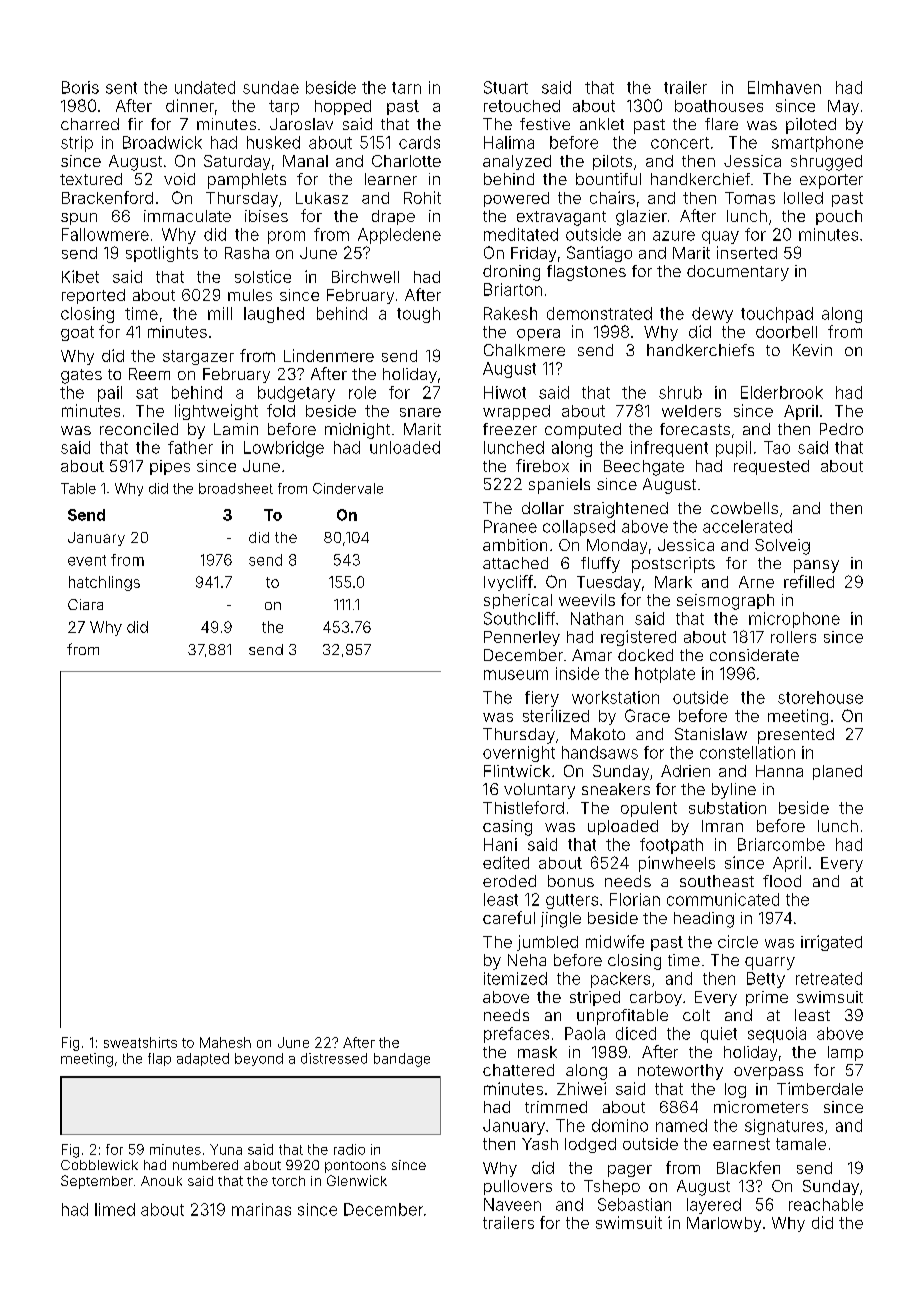  I want to click on firebox, so click(542, 465).
